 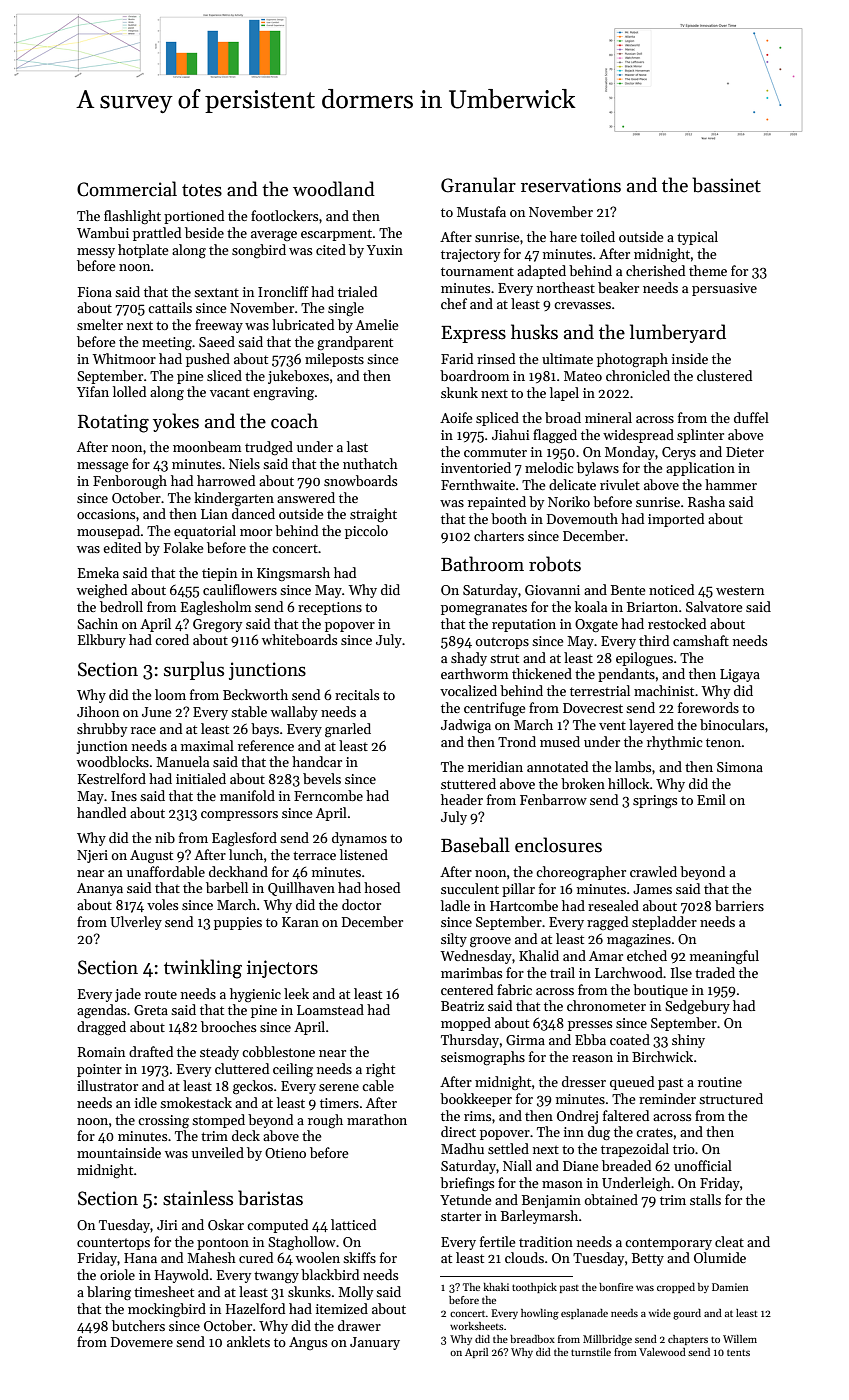 I want to click on traded, so click(x=715, y=972).
